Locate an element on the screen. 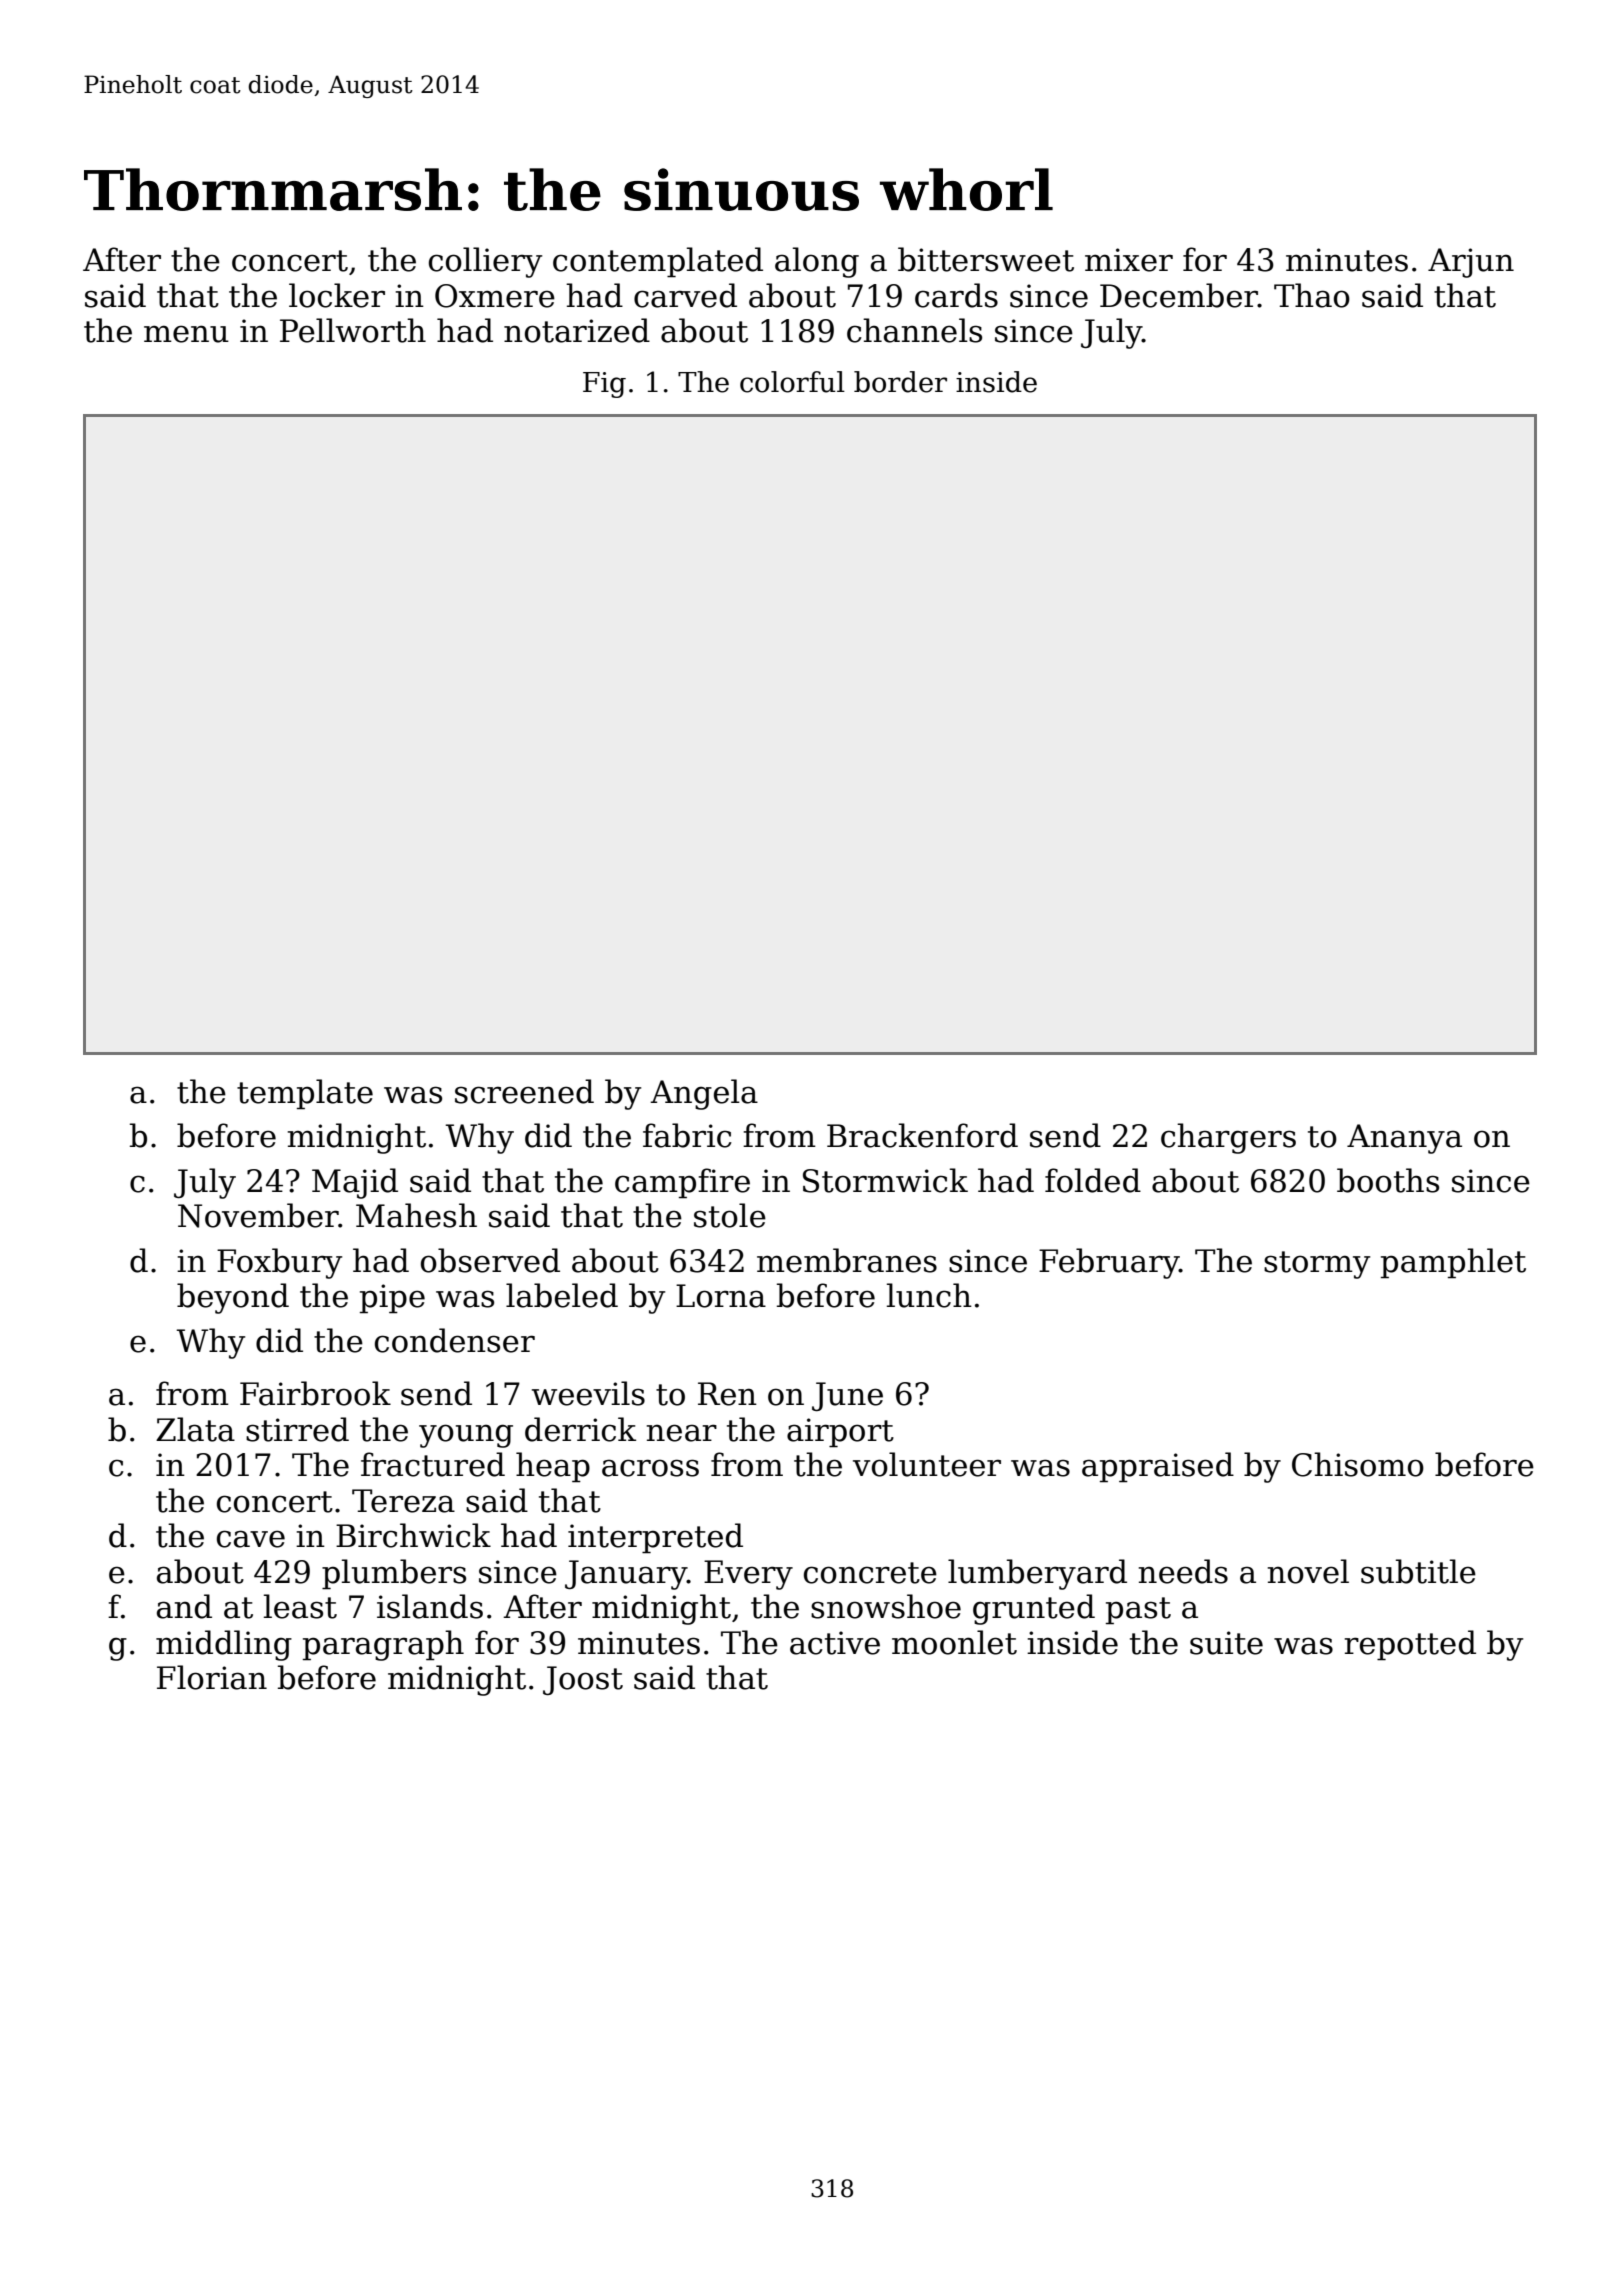 This screenshot has width=1620, height=2292. Foxbury is located at coordinates (279, 1263).
